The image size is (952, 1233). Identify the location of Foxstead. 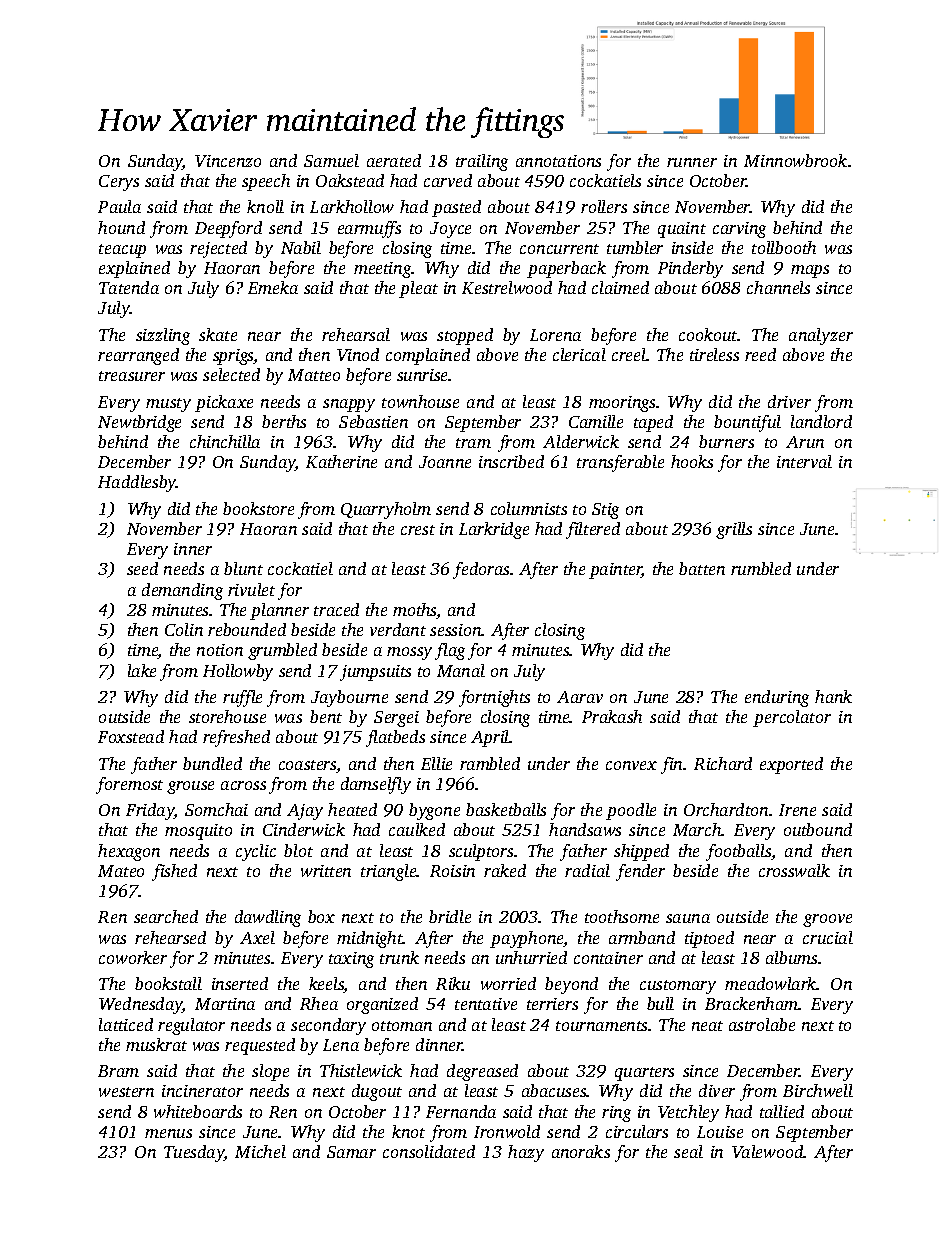
(131, 736).
